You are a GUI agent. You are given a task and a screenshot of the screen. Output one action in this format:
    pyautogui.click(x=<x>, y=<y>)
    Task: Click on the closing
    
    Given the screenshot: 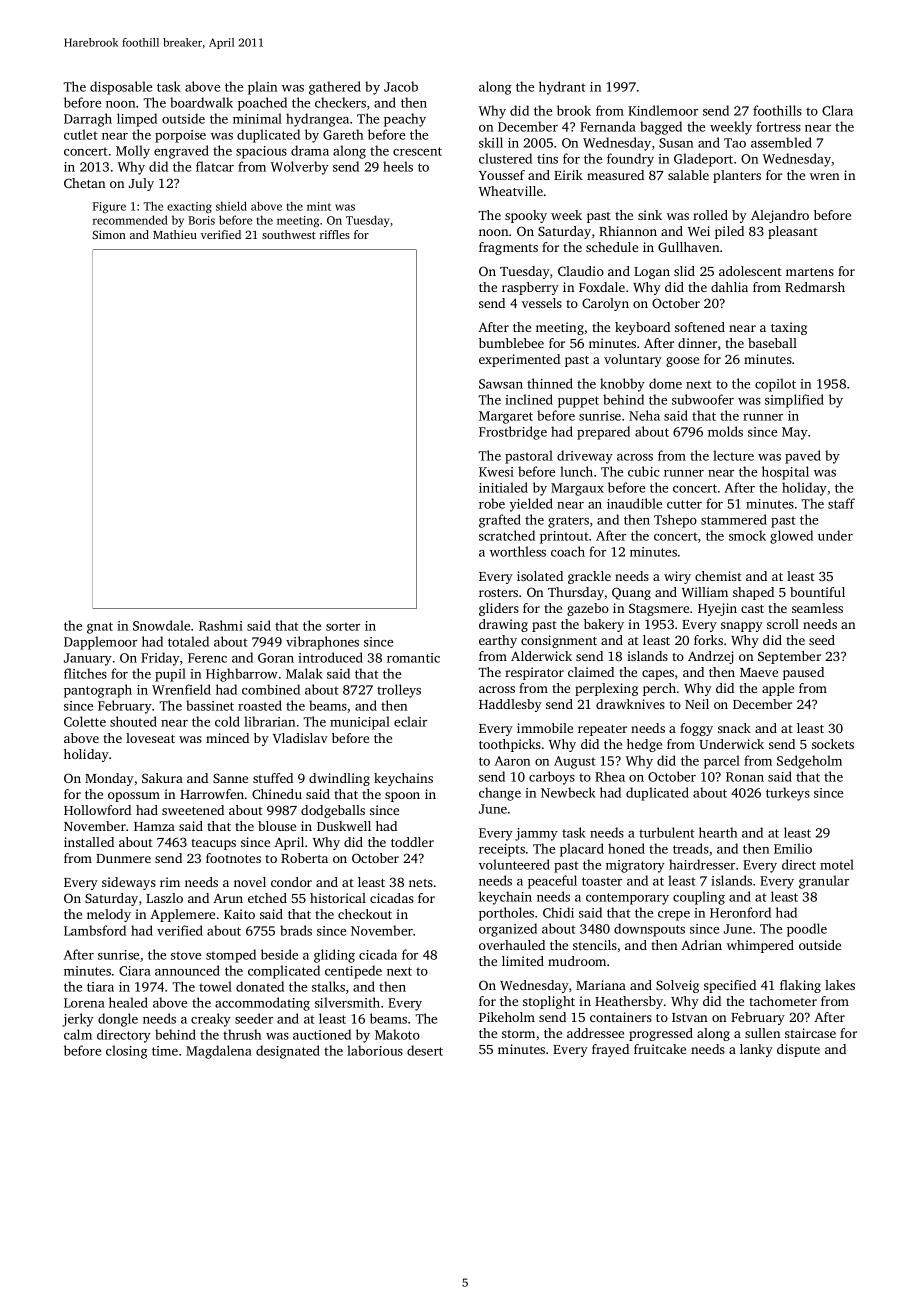 What is the action you would take?
    pyautogui.click(x=127, y=1052)
